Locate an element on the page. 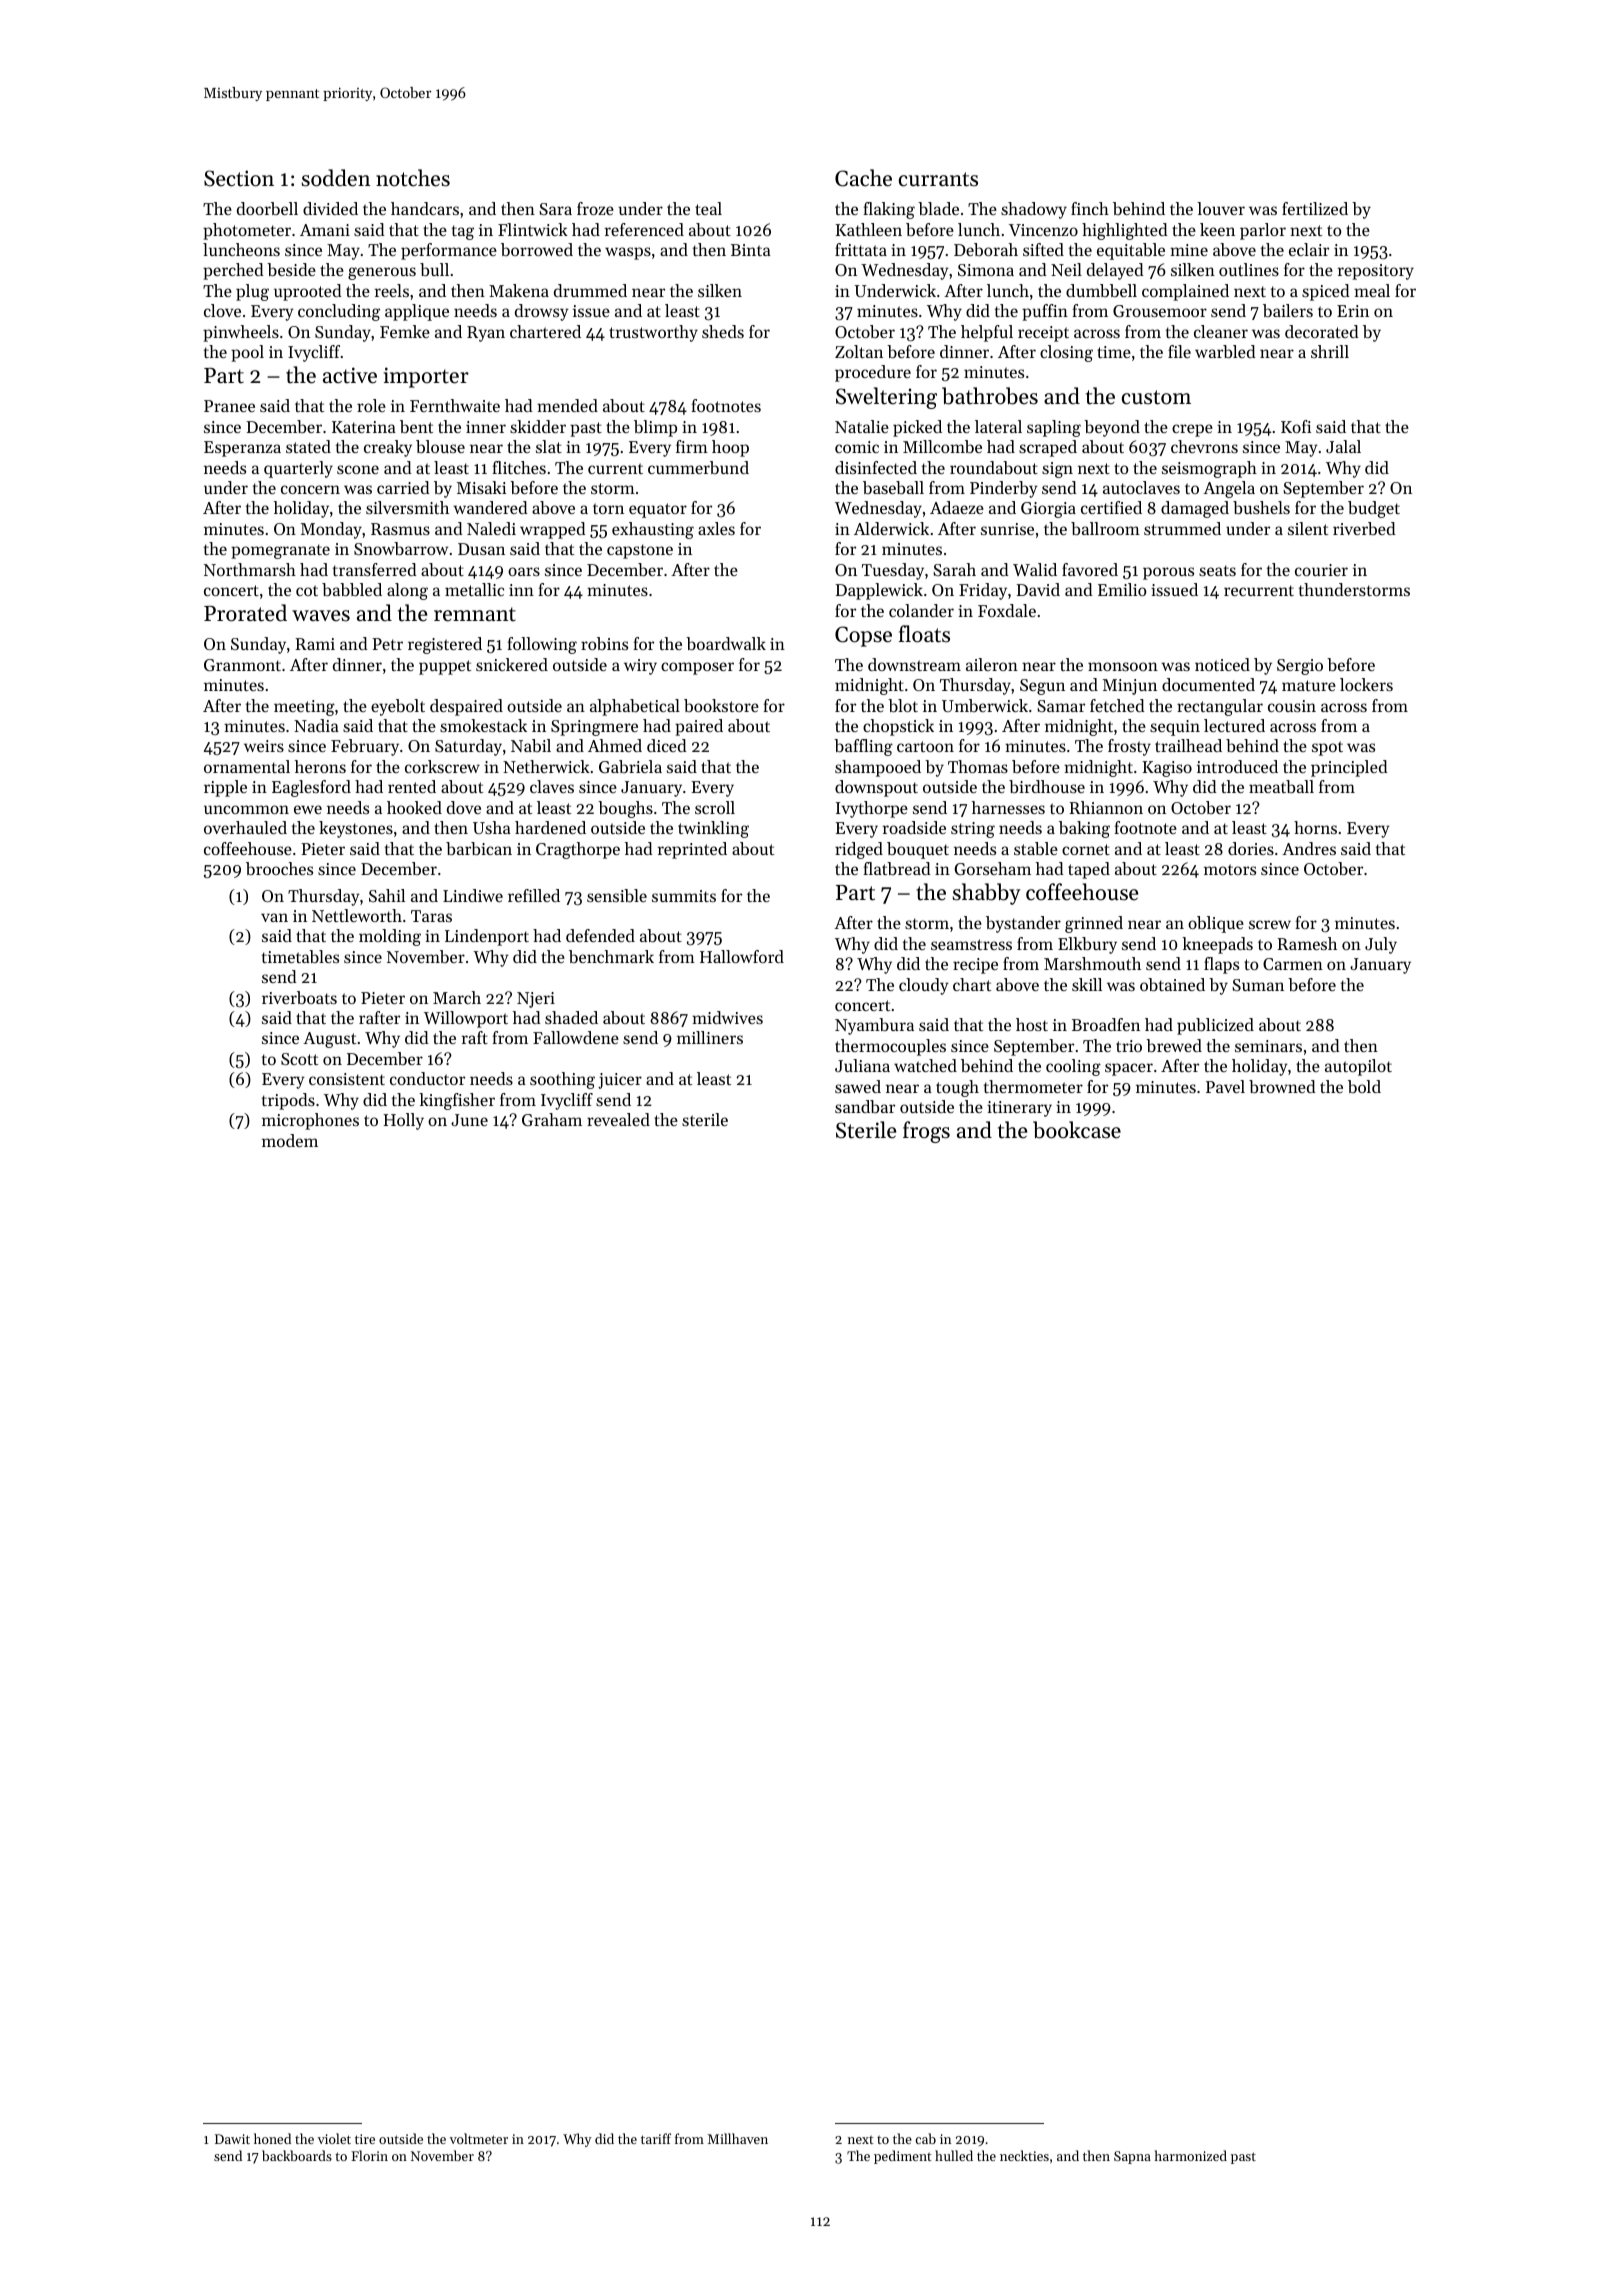 Image resolution: width=1620 pixels, height=2292 pixels. waves is located at coordinates (321, 616).
